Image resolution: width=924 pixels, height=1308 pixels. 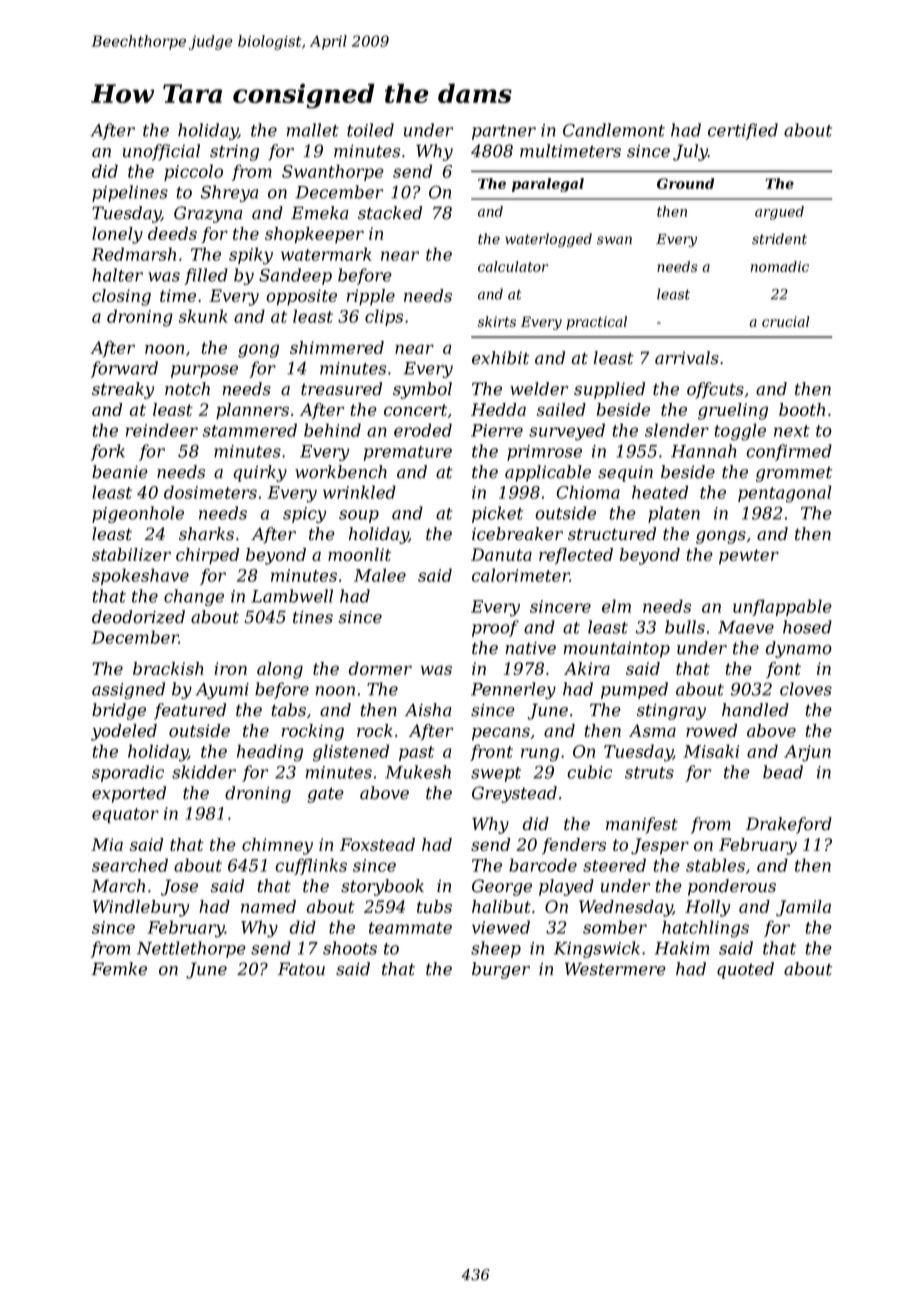 I want to click on dormer, so click(x=380, y=668).
